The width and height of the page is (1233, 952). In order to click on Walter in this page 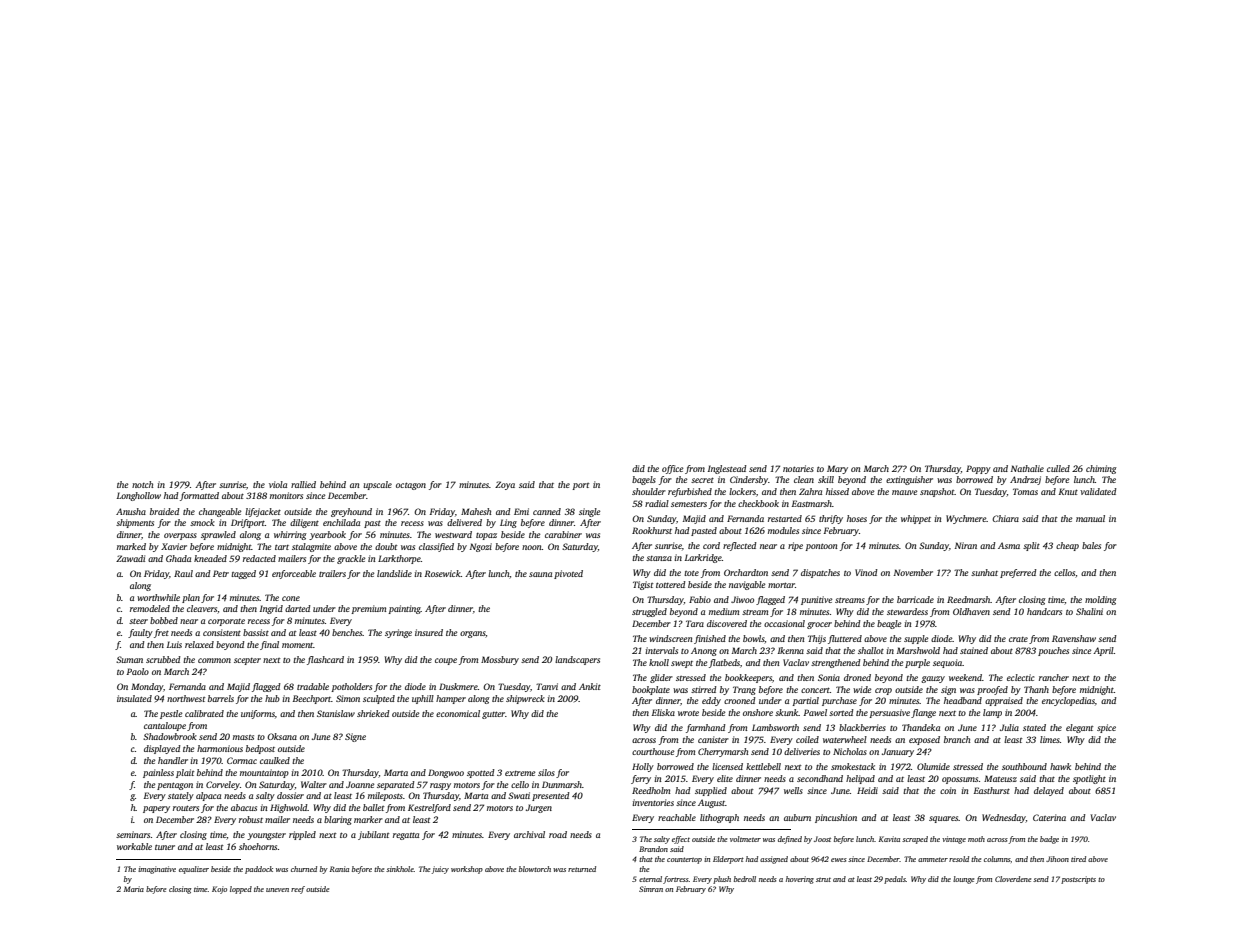, I will do `click(314, 784)`.
